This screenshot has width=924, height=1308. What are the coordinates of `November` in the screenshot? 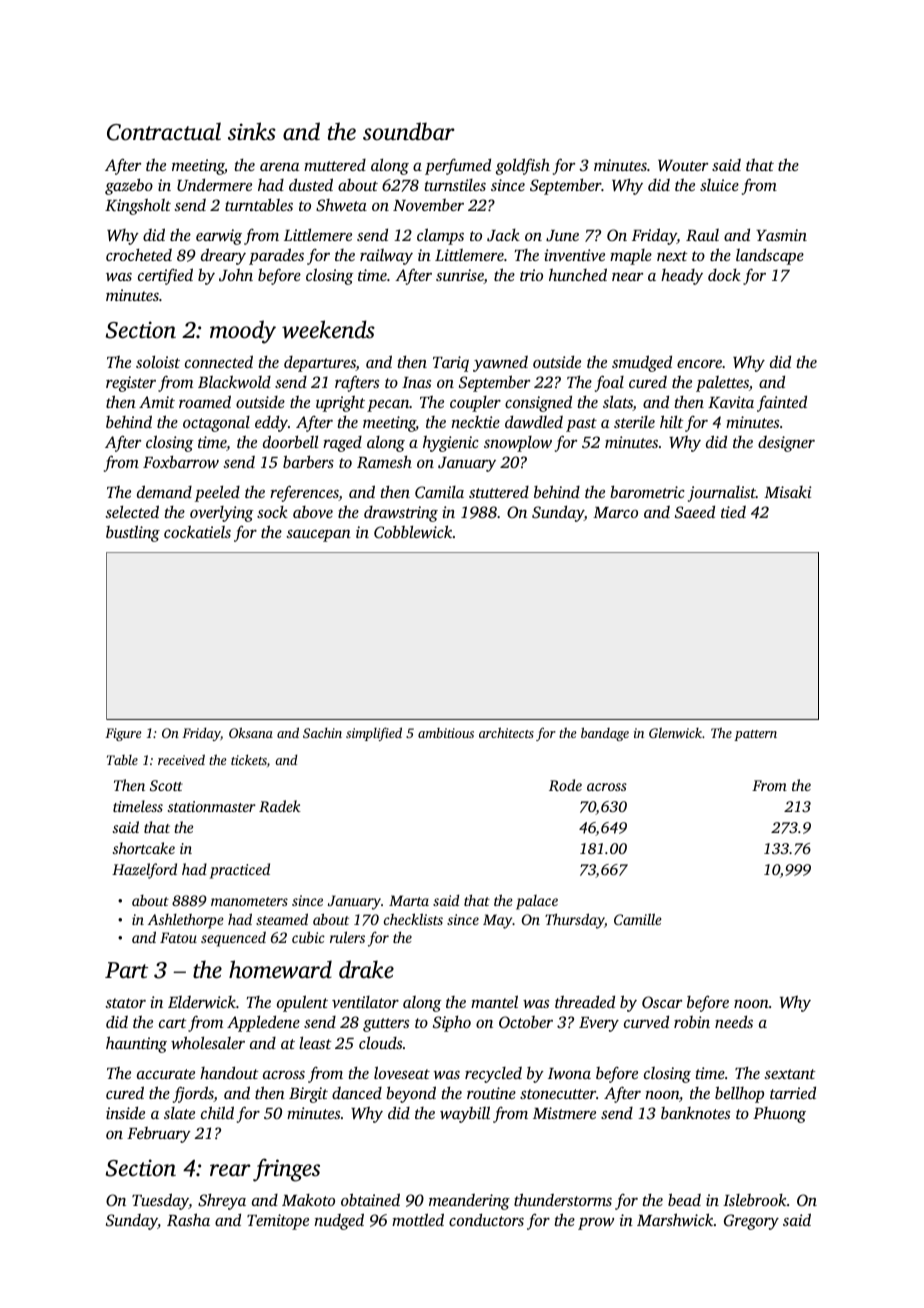 It's located at (428, 205).
